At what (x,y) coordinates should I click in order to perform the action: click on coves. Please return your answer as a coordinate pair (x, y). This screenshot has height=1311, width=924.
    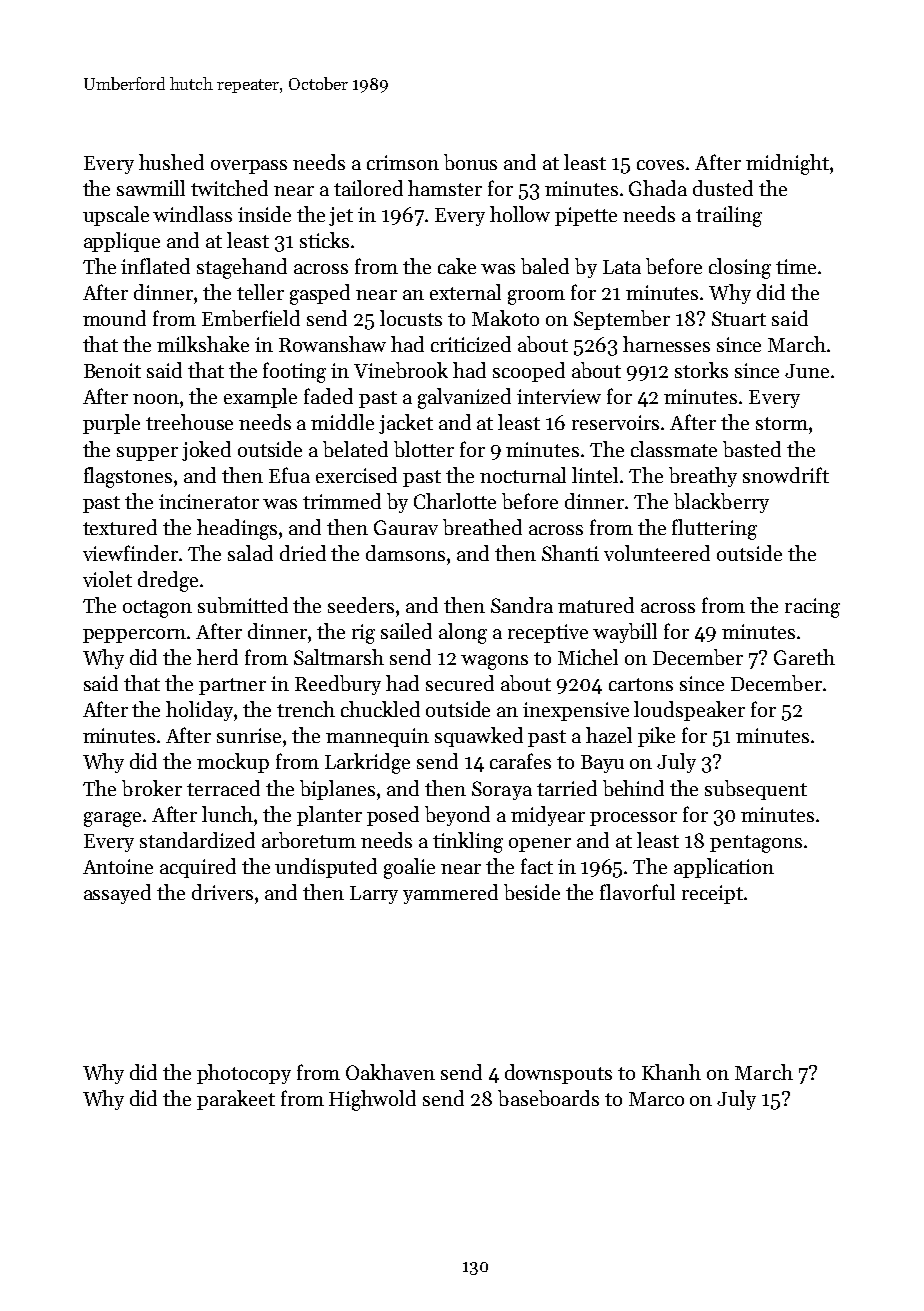
    Looking at the image, I should click on (660, 165).
